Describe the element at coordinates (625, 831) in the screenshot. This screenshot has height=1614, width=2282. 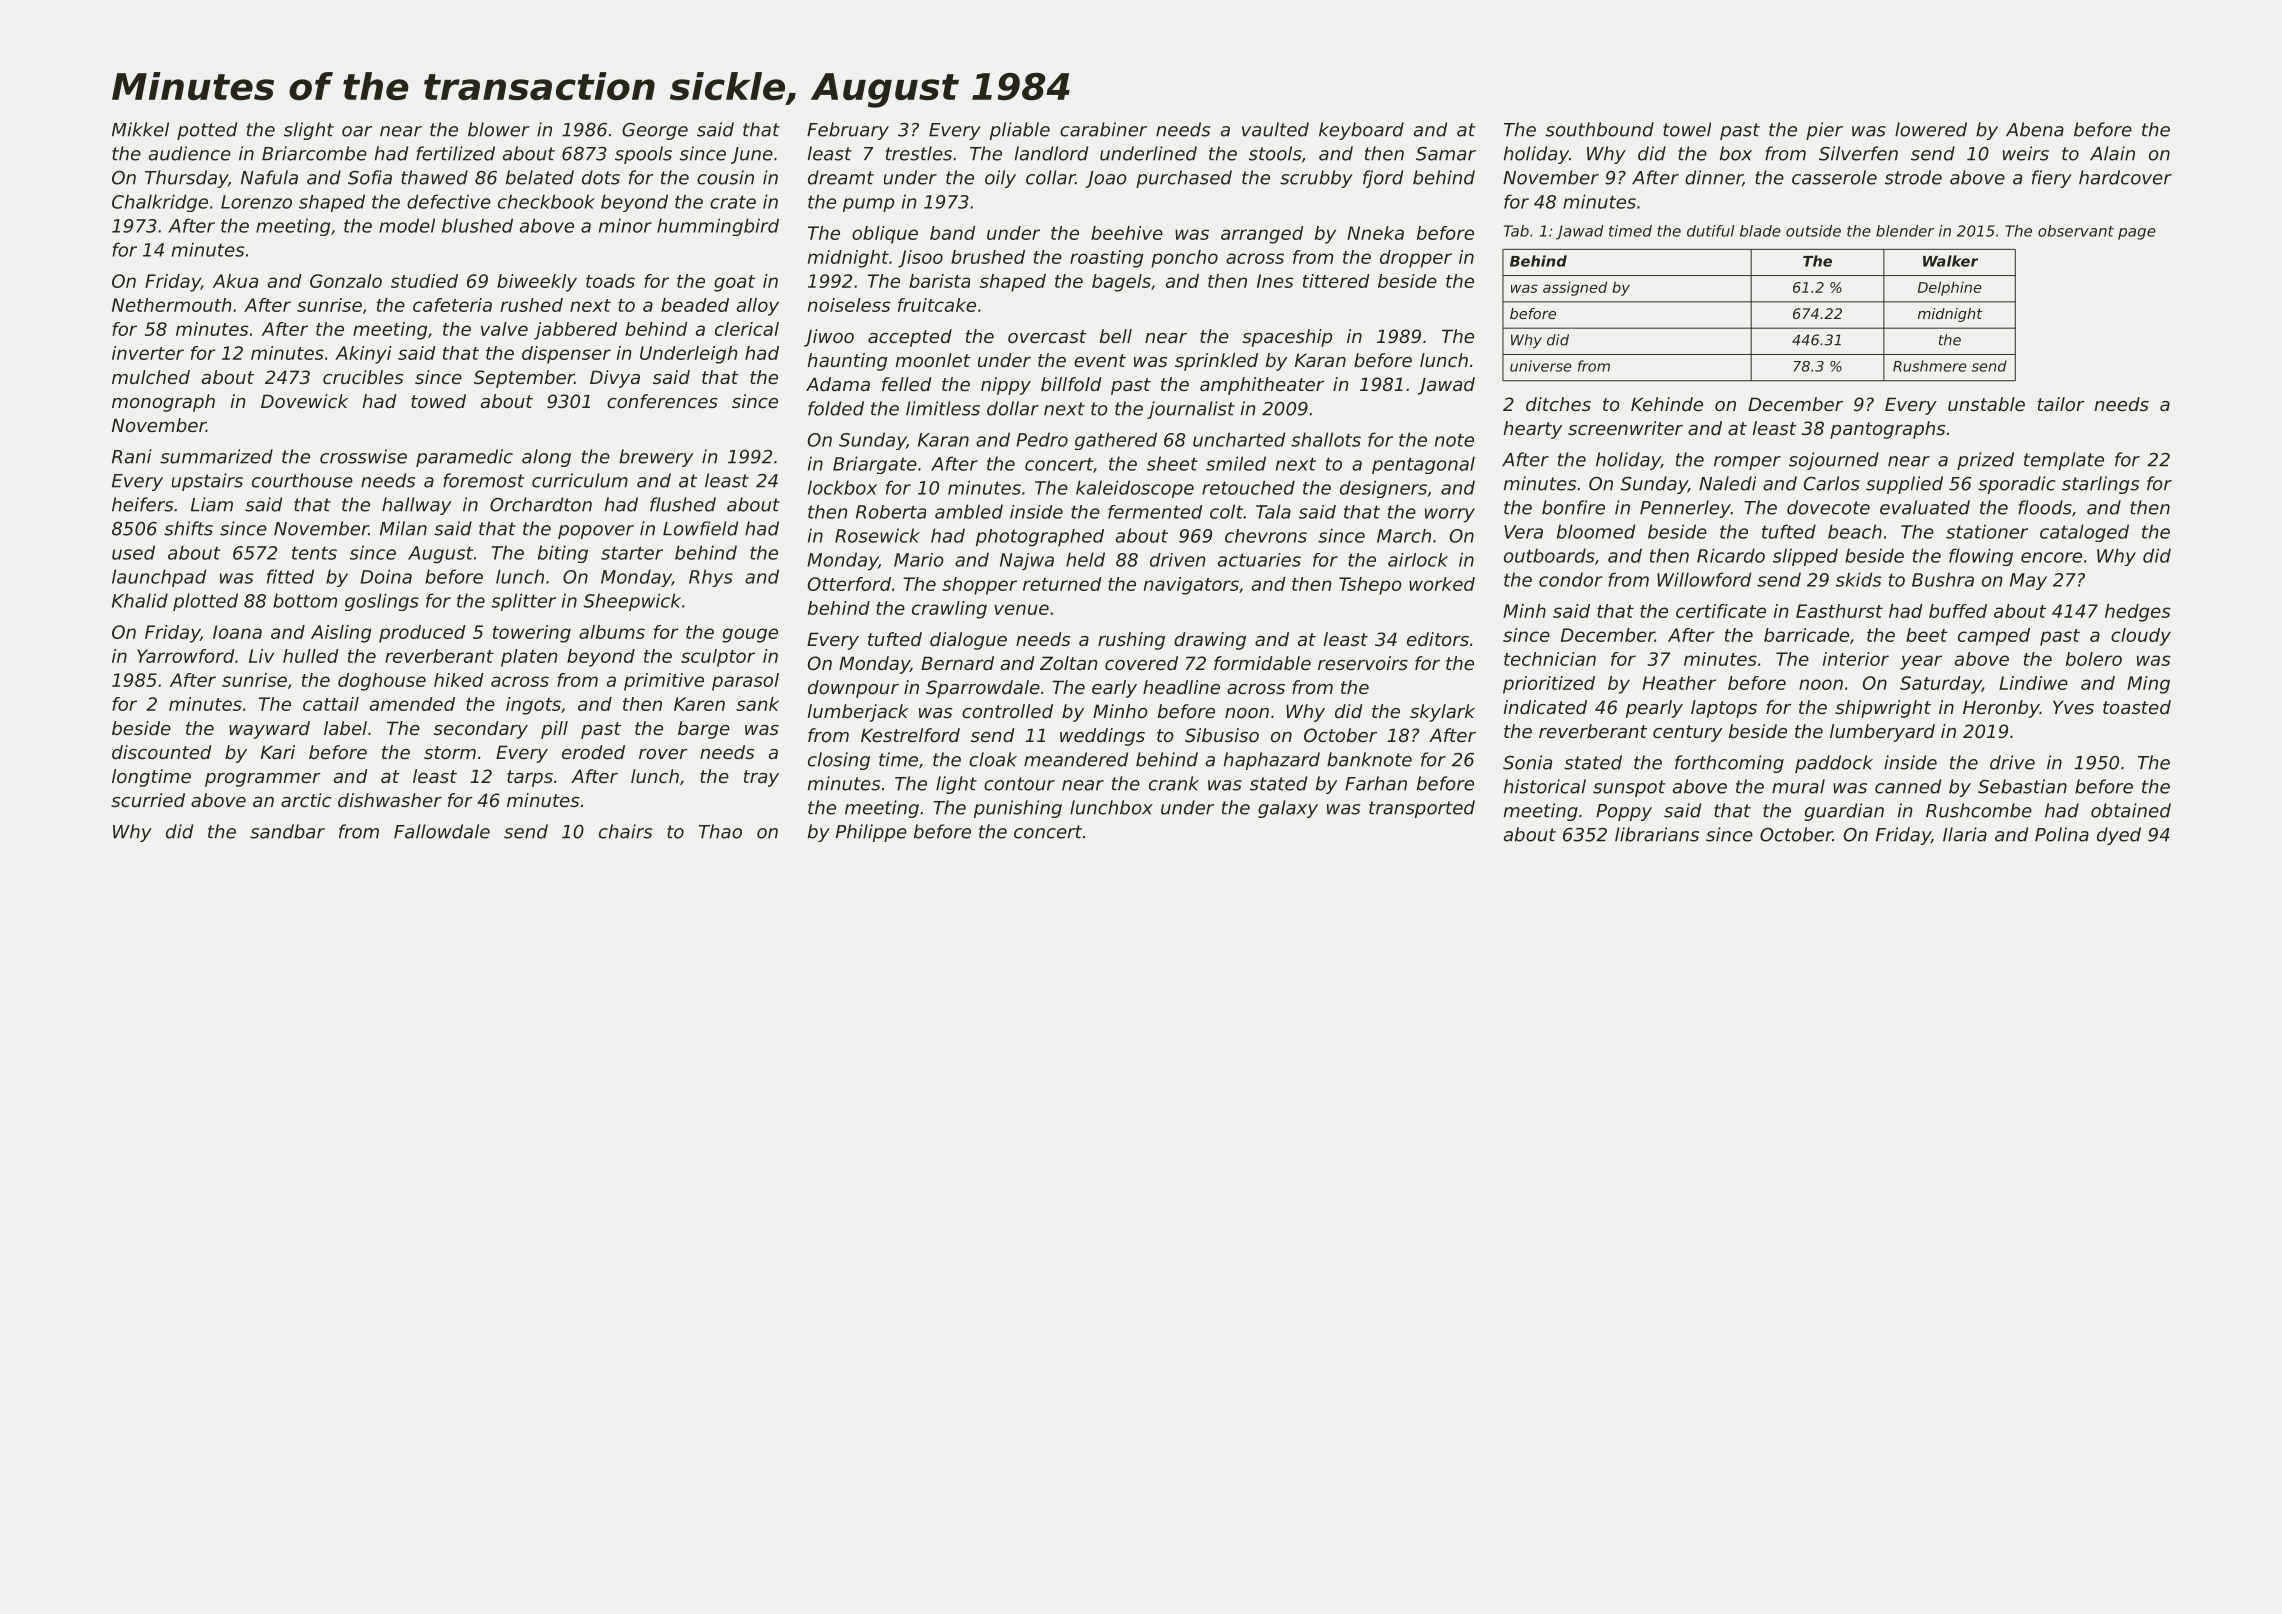
I see `chairs` at that location.
